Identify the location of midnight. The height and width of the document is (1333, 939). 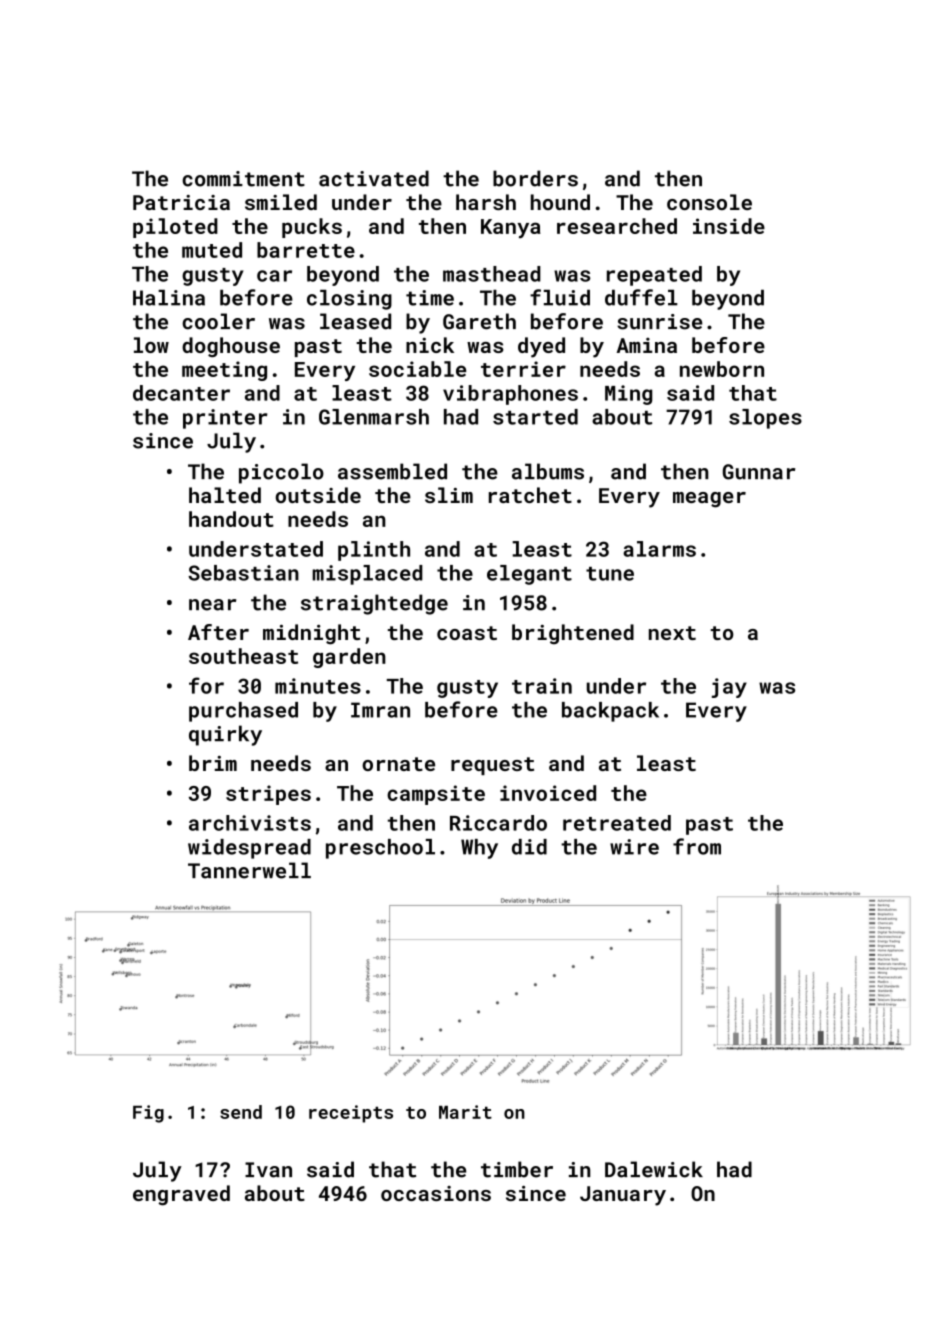
(311, 634).
